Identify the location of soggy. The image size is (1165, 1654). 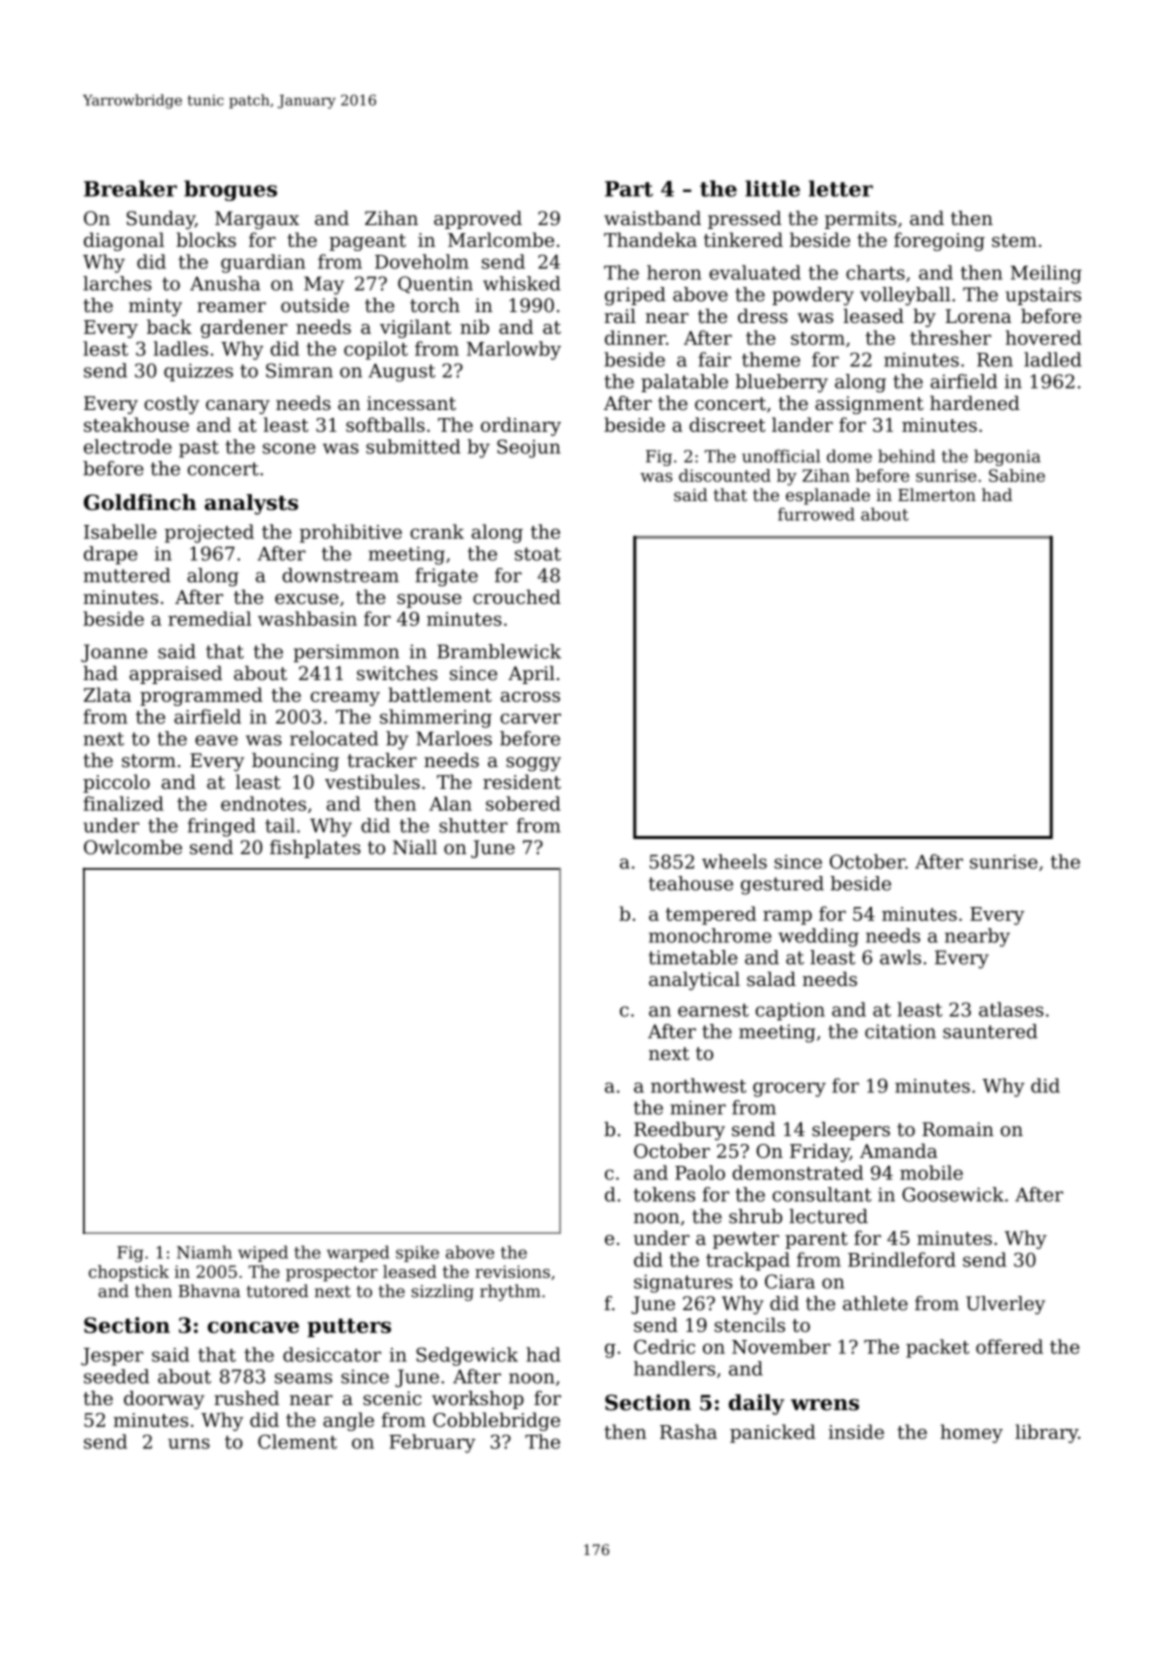
(533, 764).
